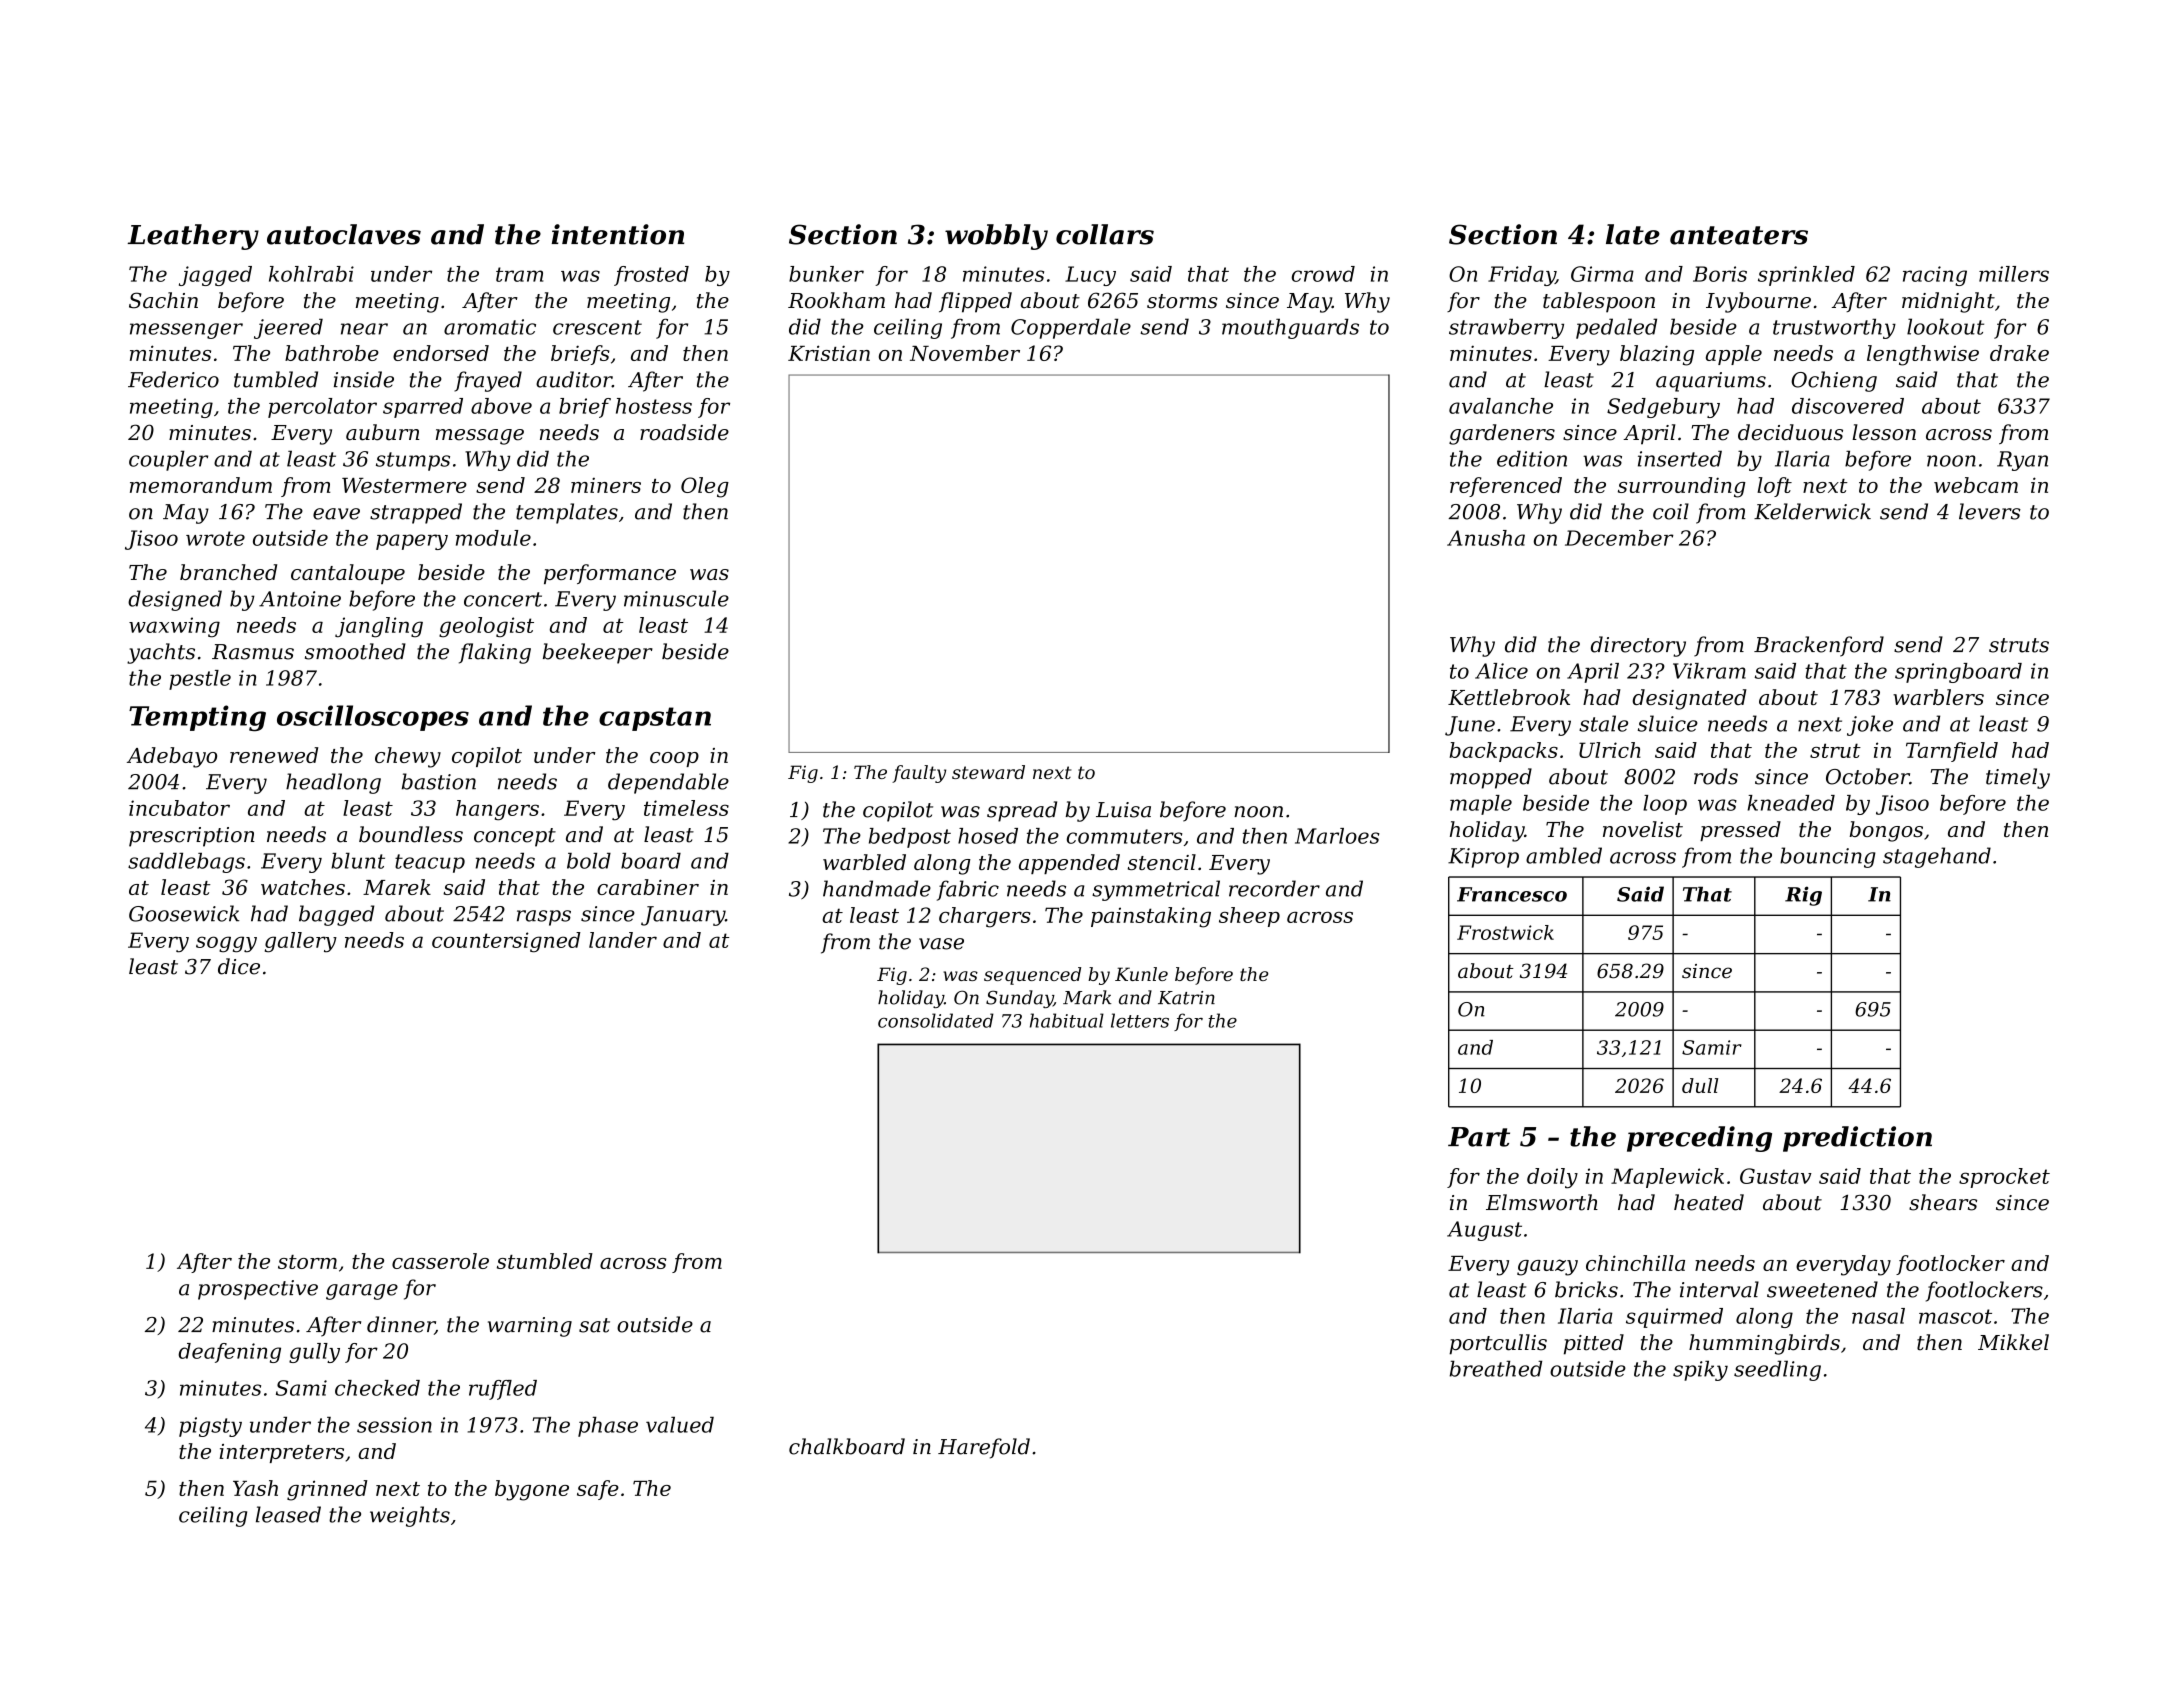 The image size is (2178, 1683). I want to click on warblers, so click(1938, 697).
